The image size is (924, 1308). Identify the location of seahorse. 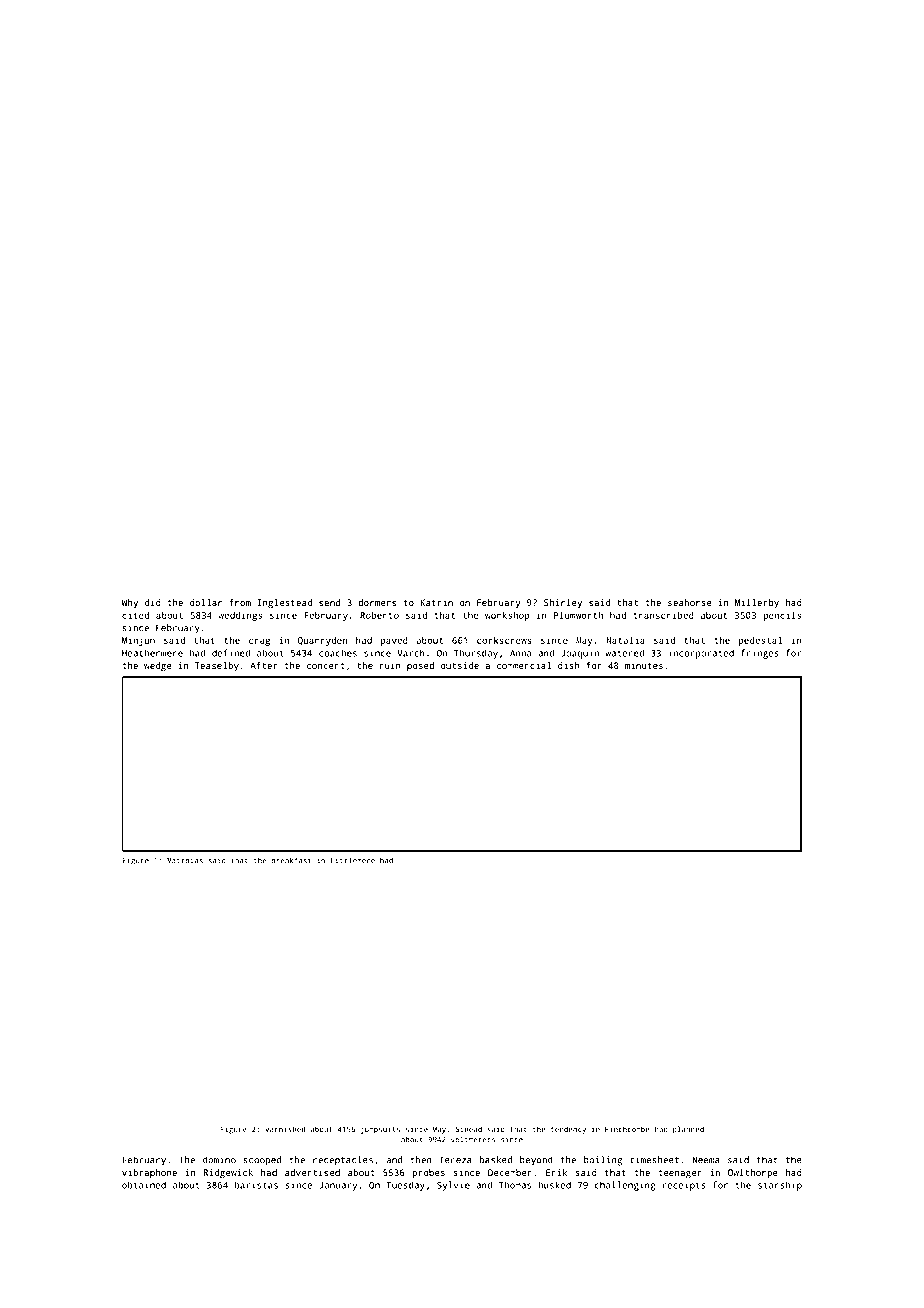
(690, 602).
